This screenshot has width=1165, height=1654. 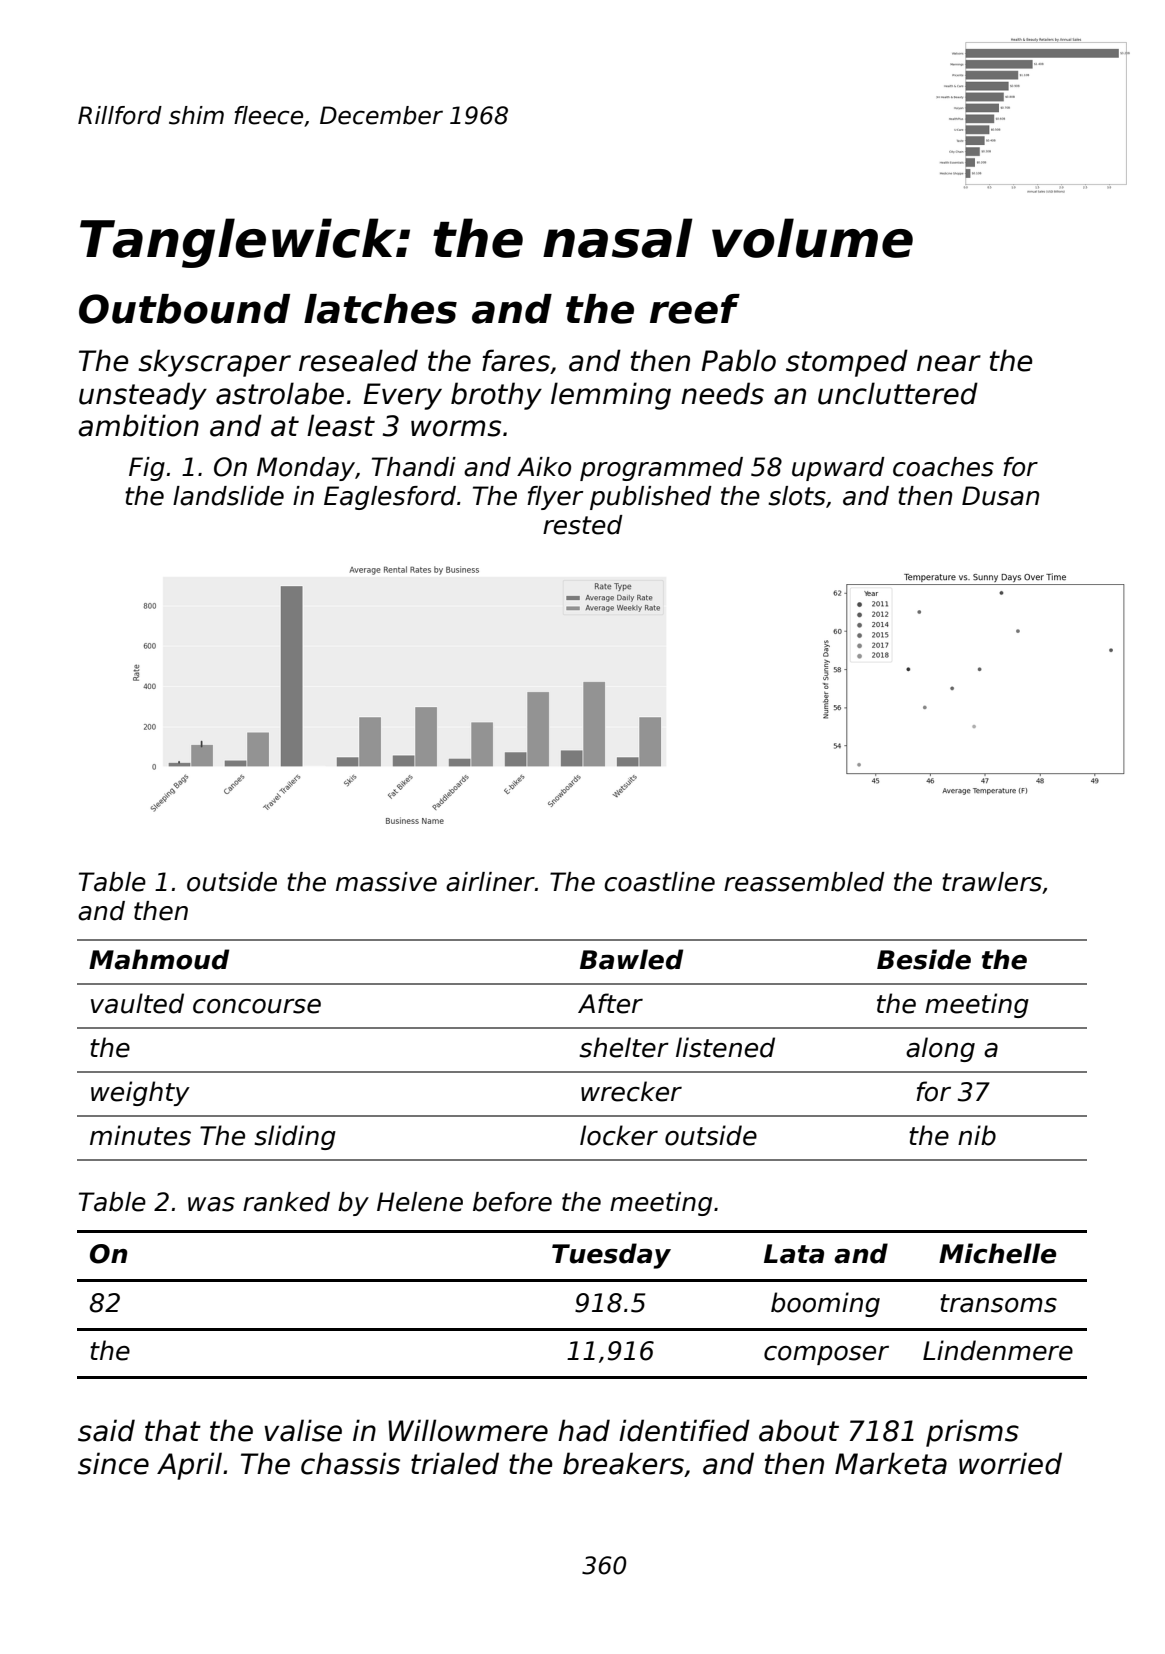 What do you see at coordinates (159, 959) in the screenshot?
I see `Mahmoud` at bounding box center [159, 959].
